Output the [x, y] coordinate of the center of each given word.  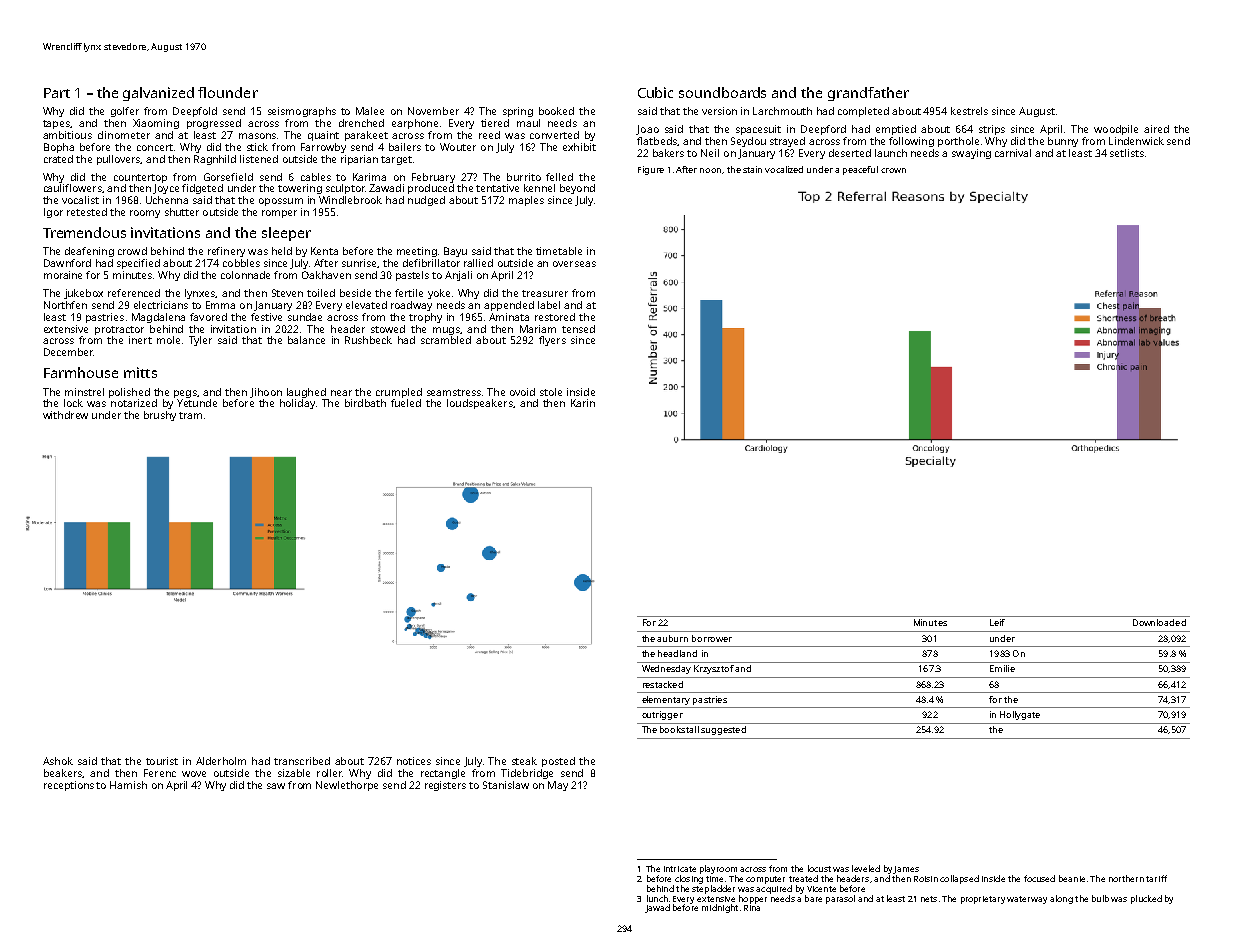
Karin [583, 403]
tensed [578, 329]
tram [190, 415]
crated [58, 159]
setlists [1127, 153]
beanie [1072, 878]
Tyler [200, 341]
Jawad [657, 908]
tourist [162, 761]
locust [819, 868]
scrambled [446, 340]
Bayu [455, 252]
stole [551, 392]
